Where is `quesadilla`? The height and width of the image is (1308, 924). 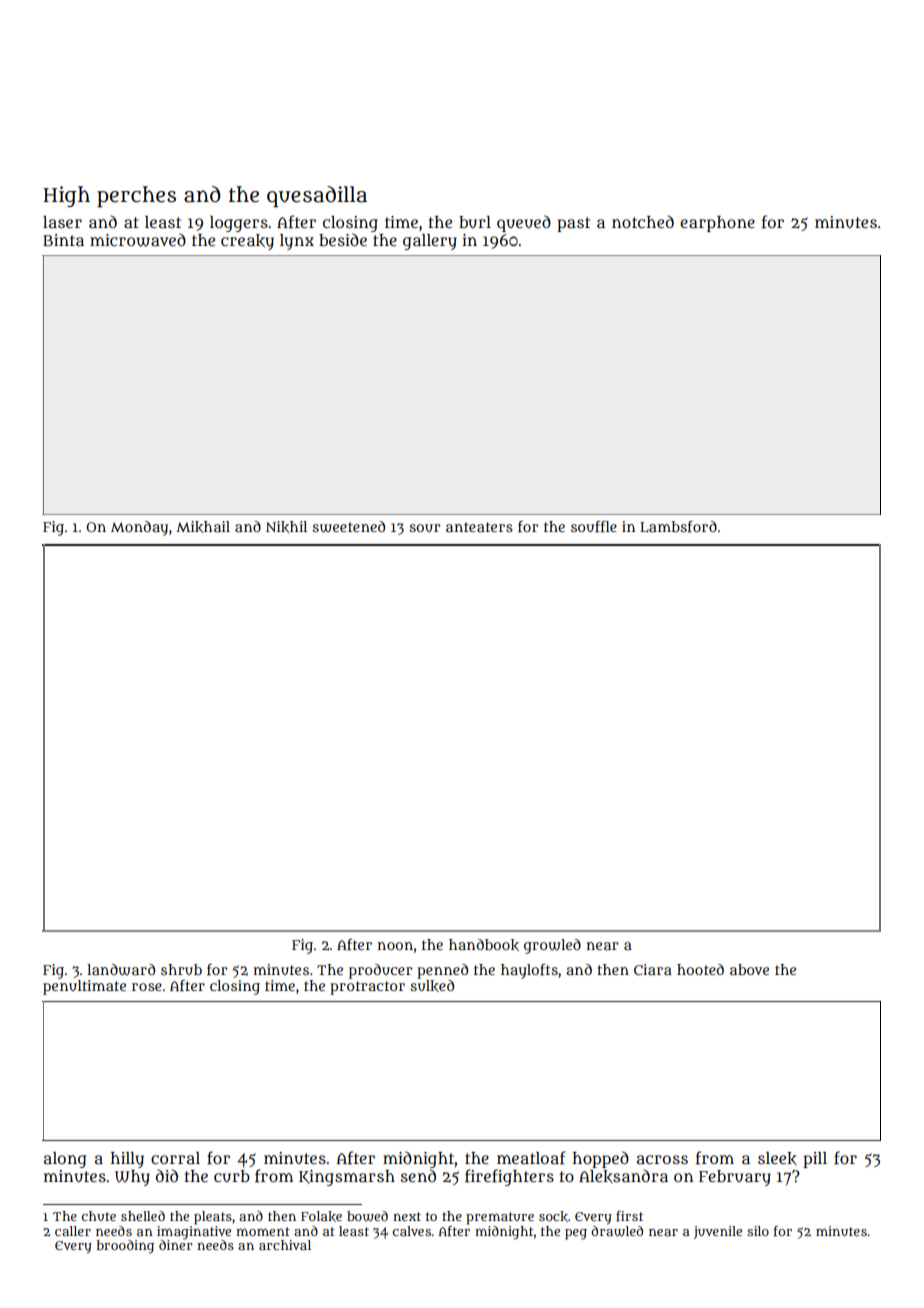 quesadilla is located at coordinates (317, 197).
